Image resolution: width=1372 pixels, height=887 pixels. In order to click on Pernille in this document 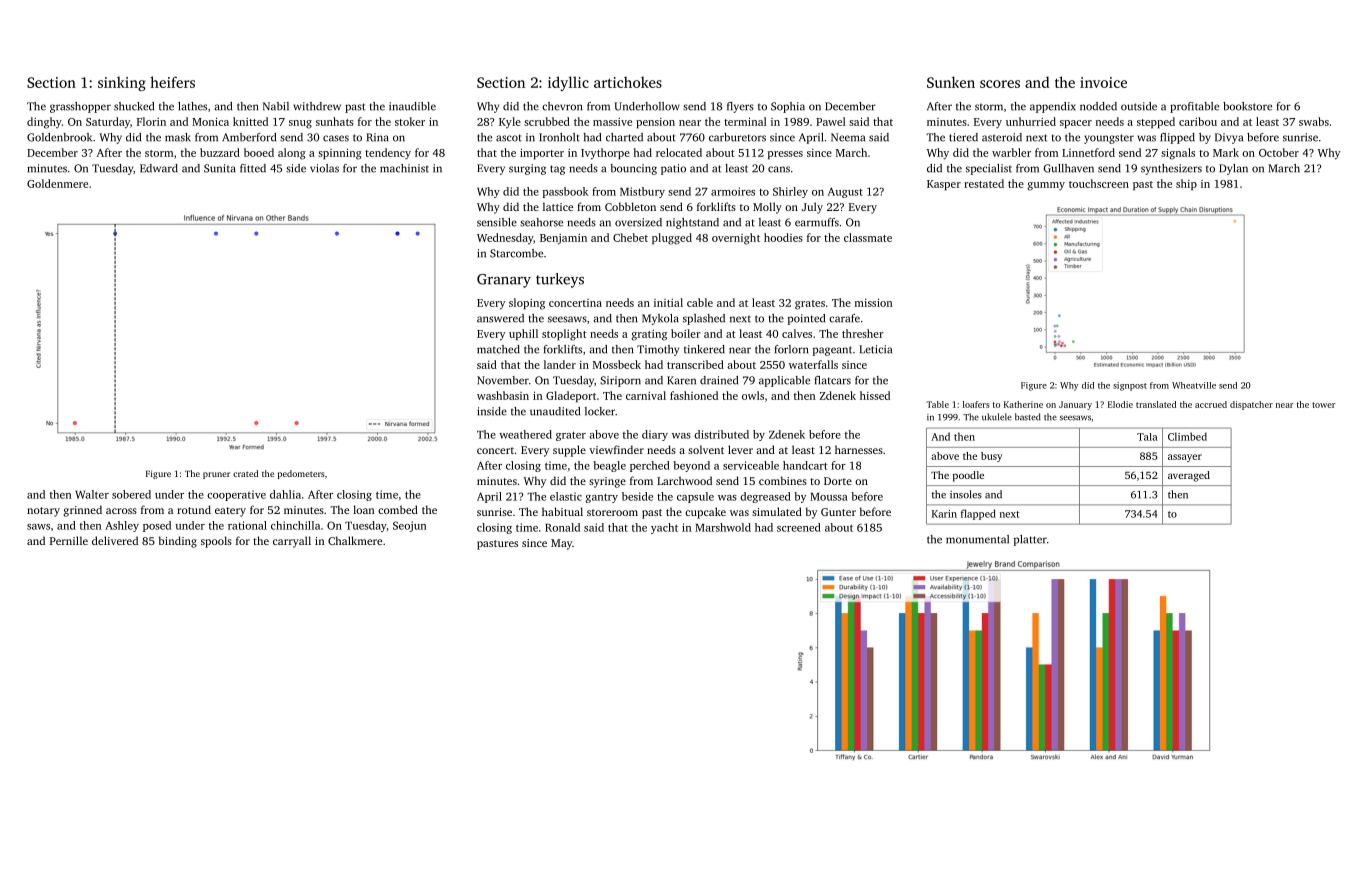, I will do `click(69, 540)`.
